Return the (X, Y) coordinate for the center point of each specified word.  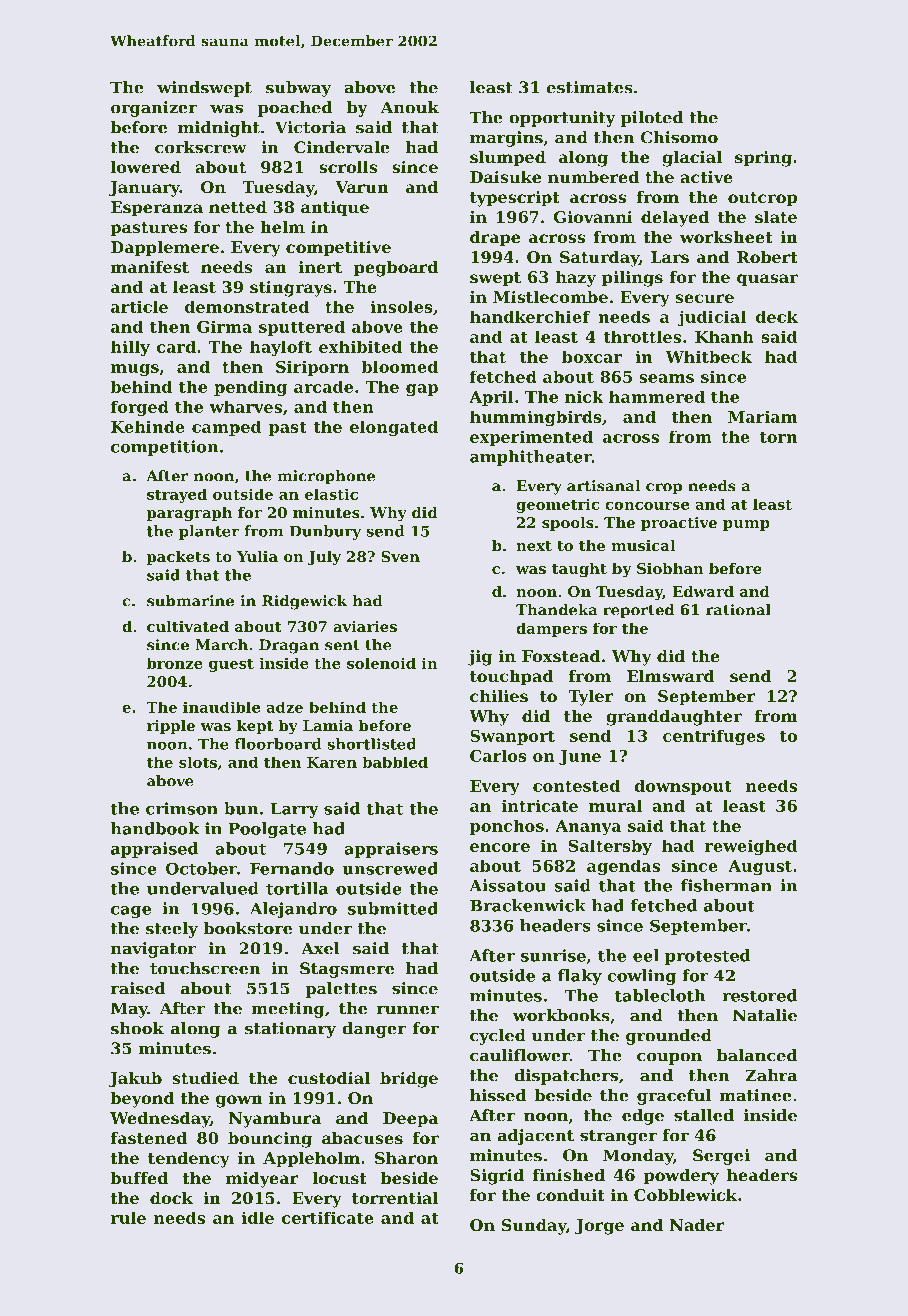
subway (298, 89)
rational (738, 610)
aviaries (365, 626)
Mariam (763, 416)
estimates (590, 87)
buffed (139, 1178)
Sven (400, 556)
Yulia (257, 556)
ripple (171, 726)
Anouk (409, 107)
